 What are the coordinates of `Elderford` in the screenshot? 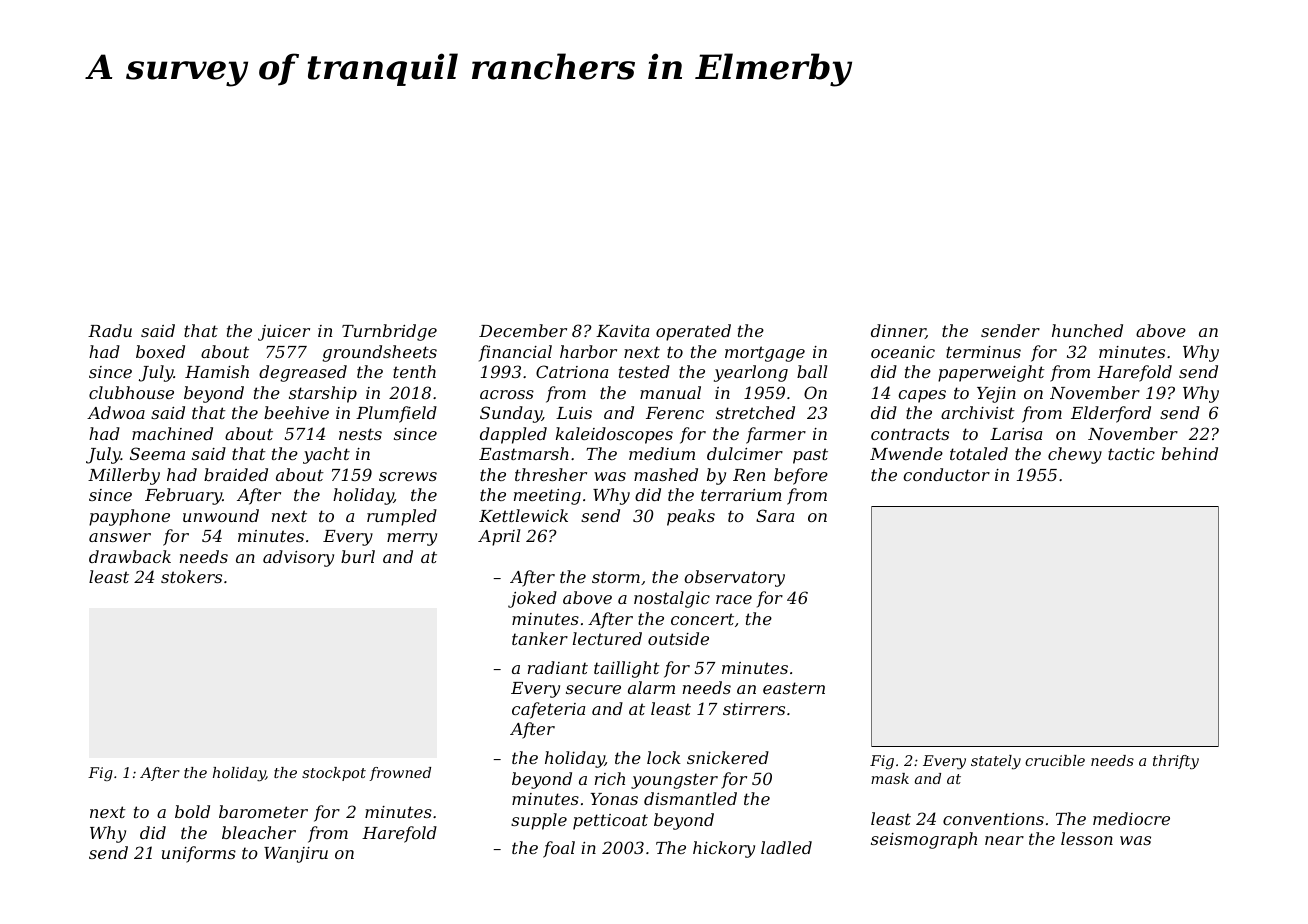 It's located at (1111, 414).
